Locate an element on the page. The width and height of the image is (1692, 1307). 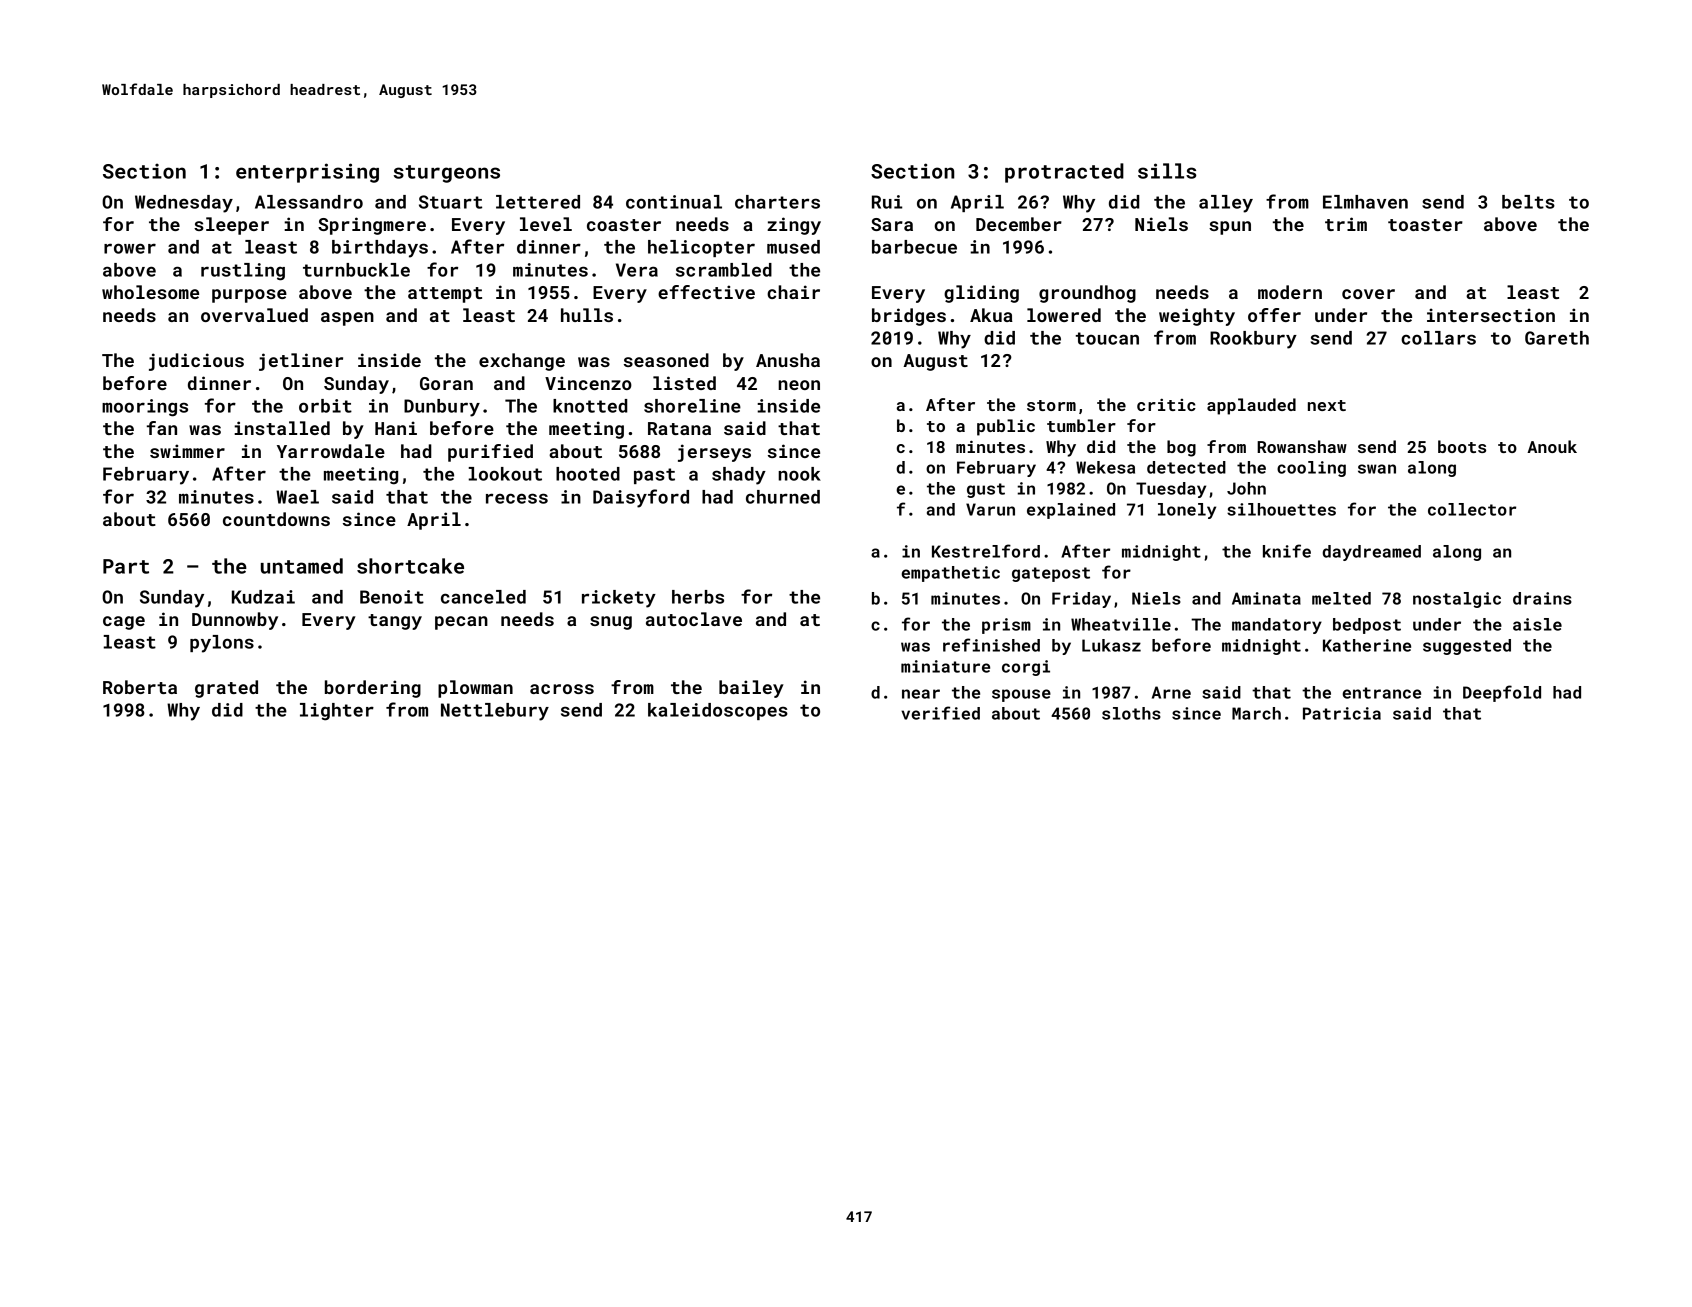
enterprising is located at coordinates (307, 173).
